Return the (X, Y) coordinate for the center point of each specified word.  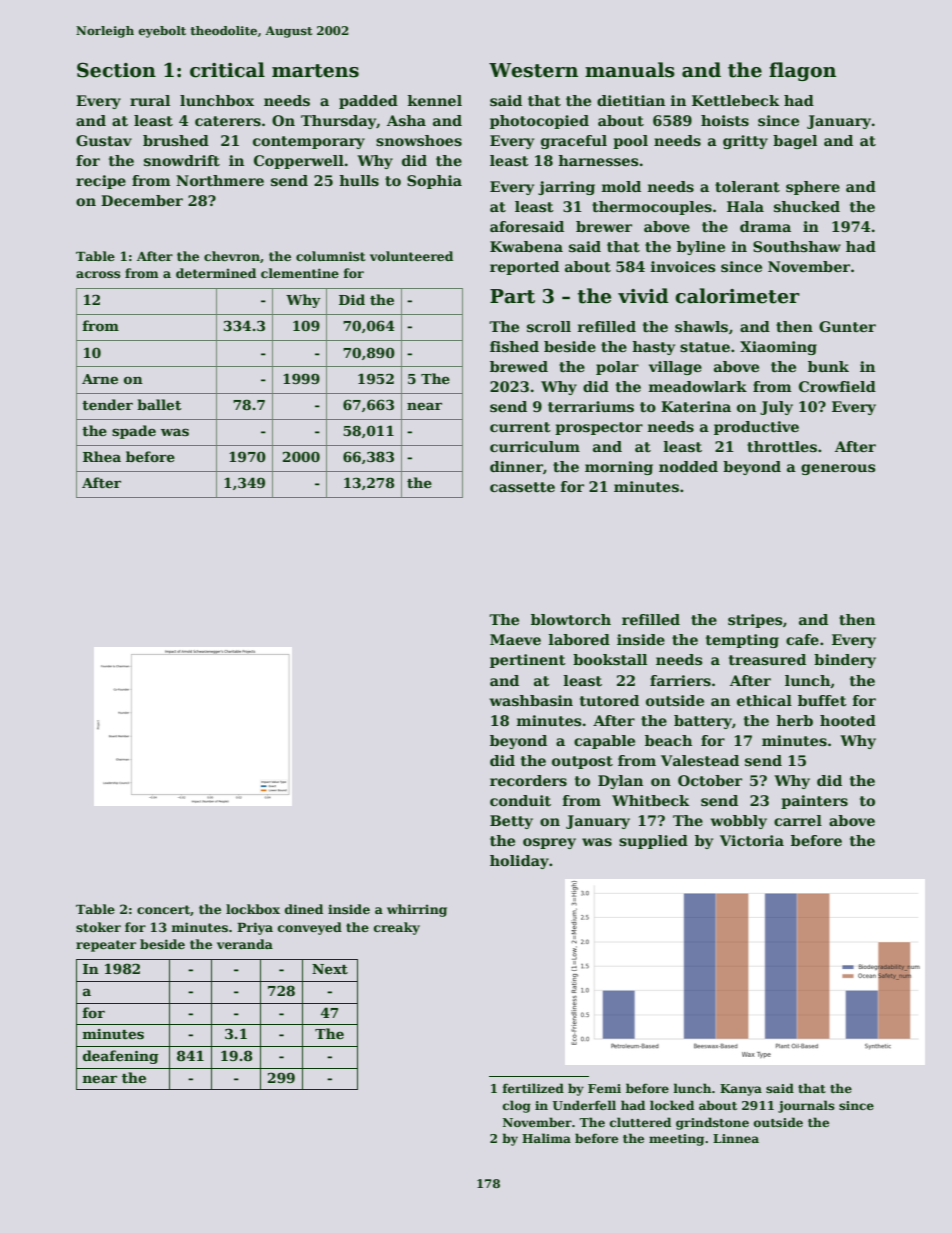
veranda (245, 944)
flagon (802, 71)
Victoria (752, 840)
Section (116, 70)
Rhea (102, 456)
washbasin (531, 700)
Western (533, 70)
